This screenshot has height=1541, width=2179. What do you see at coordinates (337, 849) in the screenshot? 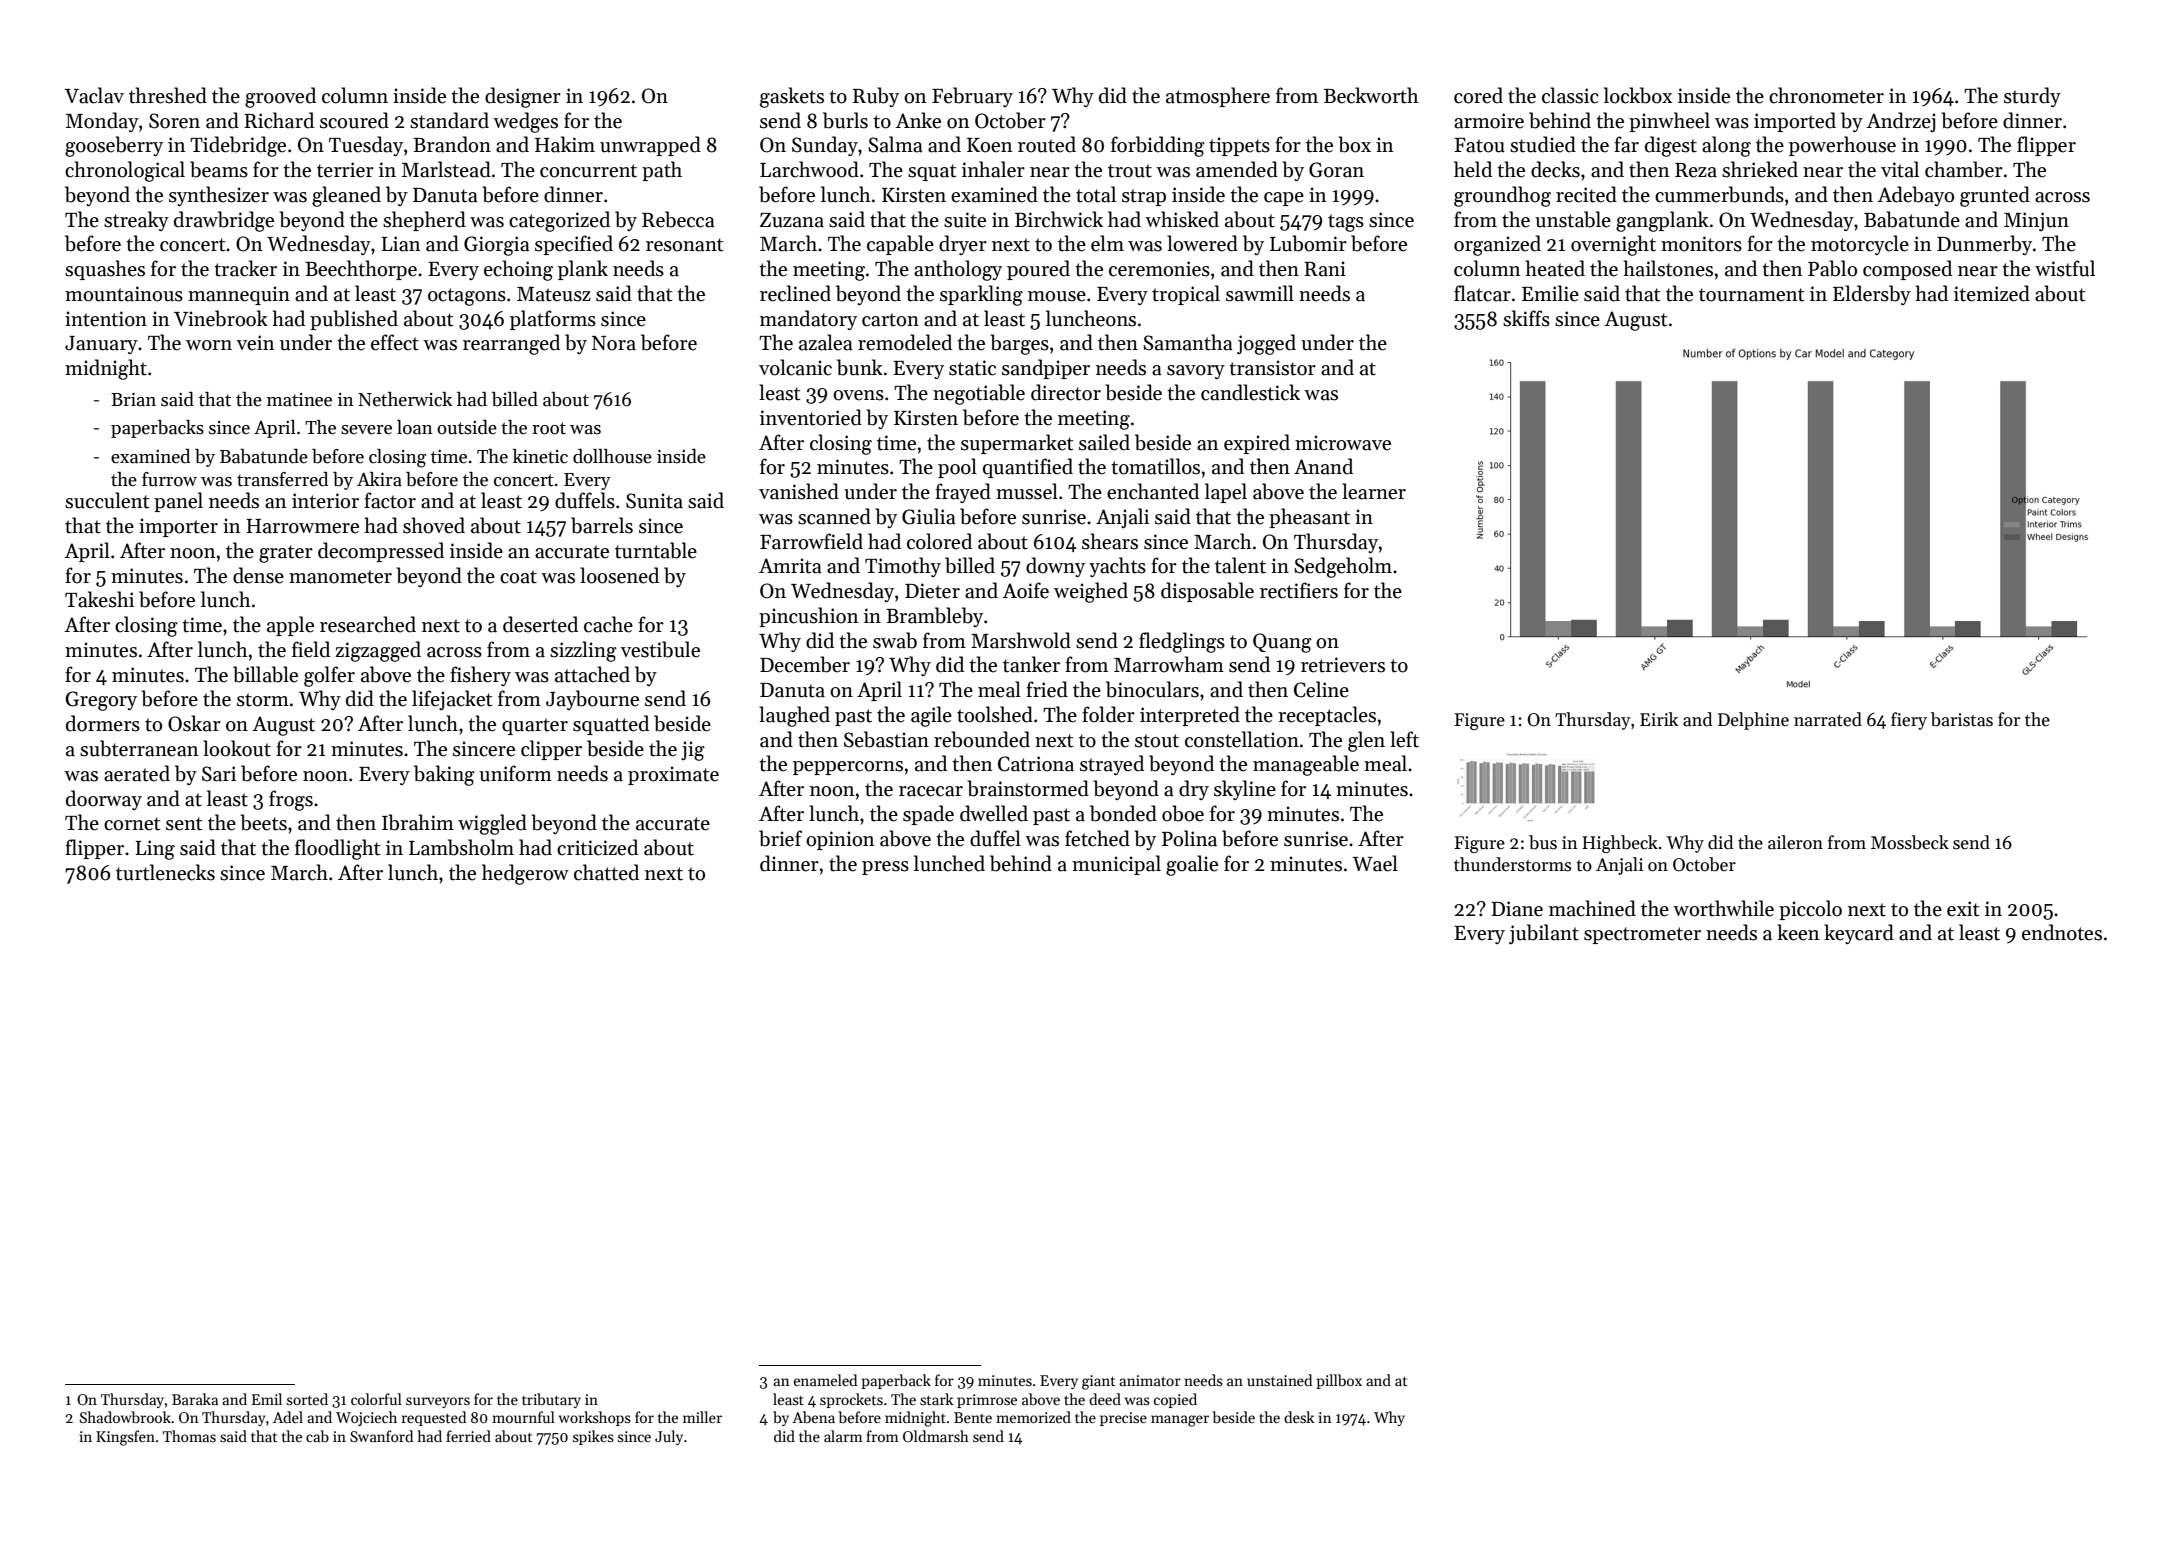
I see `floodlight` at bounding box center [337, 849].
